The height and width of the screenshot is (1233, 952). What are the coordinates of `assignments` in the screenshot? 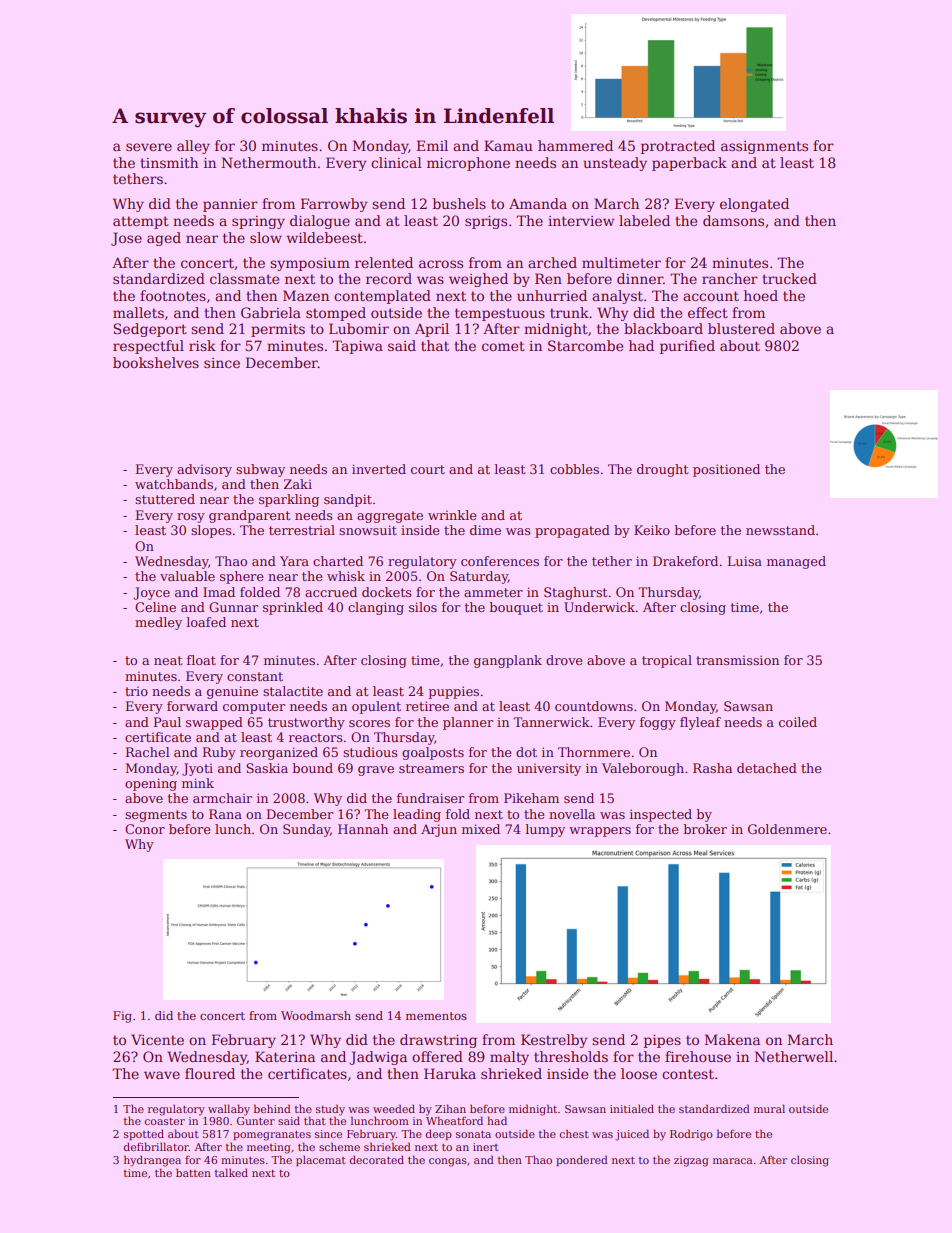 It's located at (764, 147).
